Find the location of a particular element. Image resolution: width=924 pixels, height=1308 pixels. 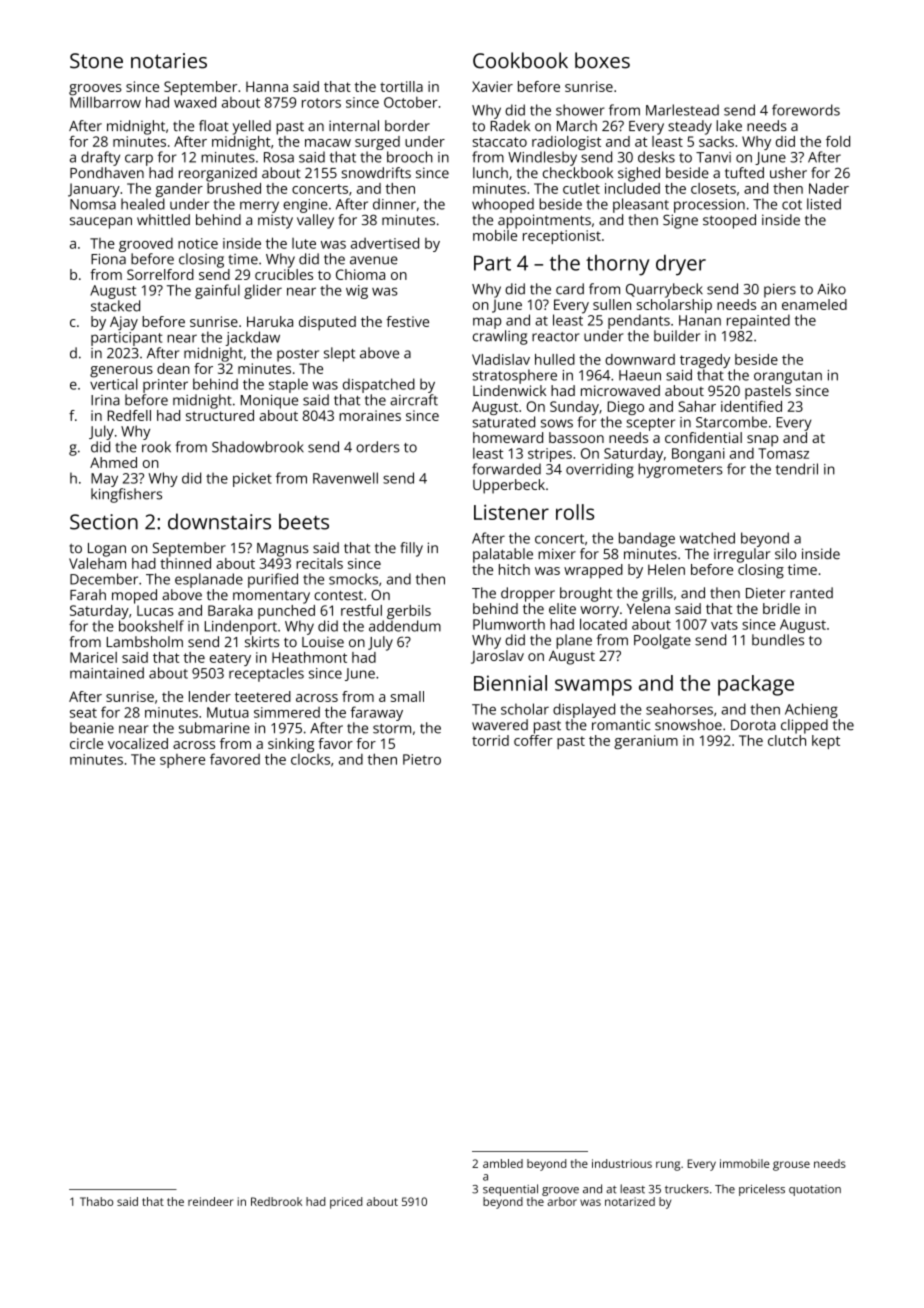

dryer is located at coordinates (681, 265).
